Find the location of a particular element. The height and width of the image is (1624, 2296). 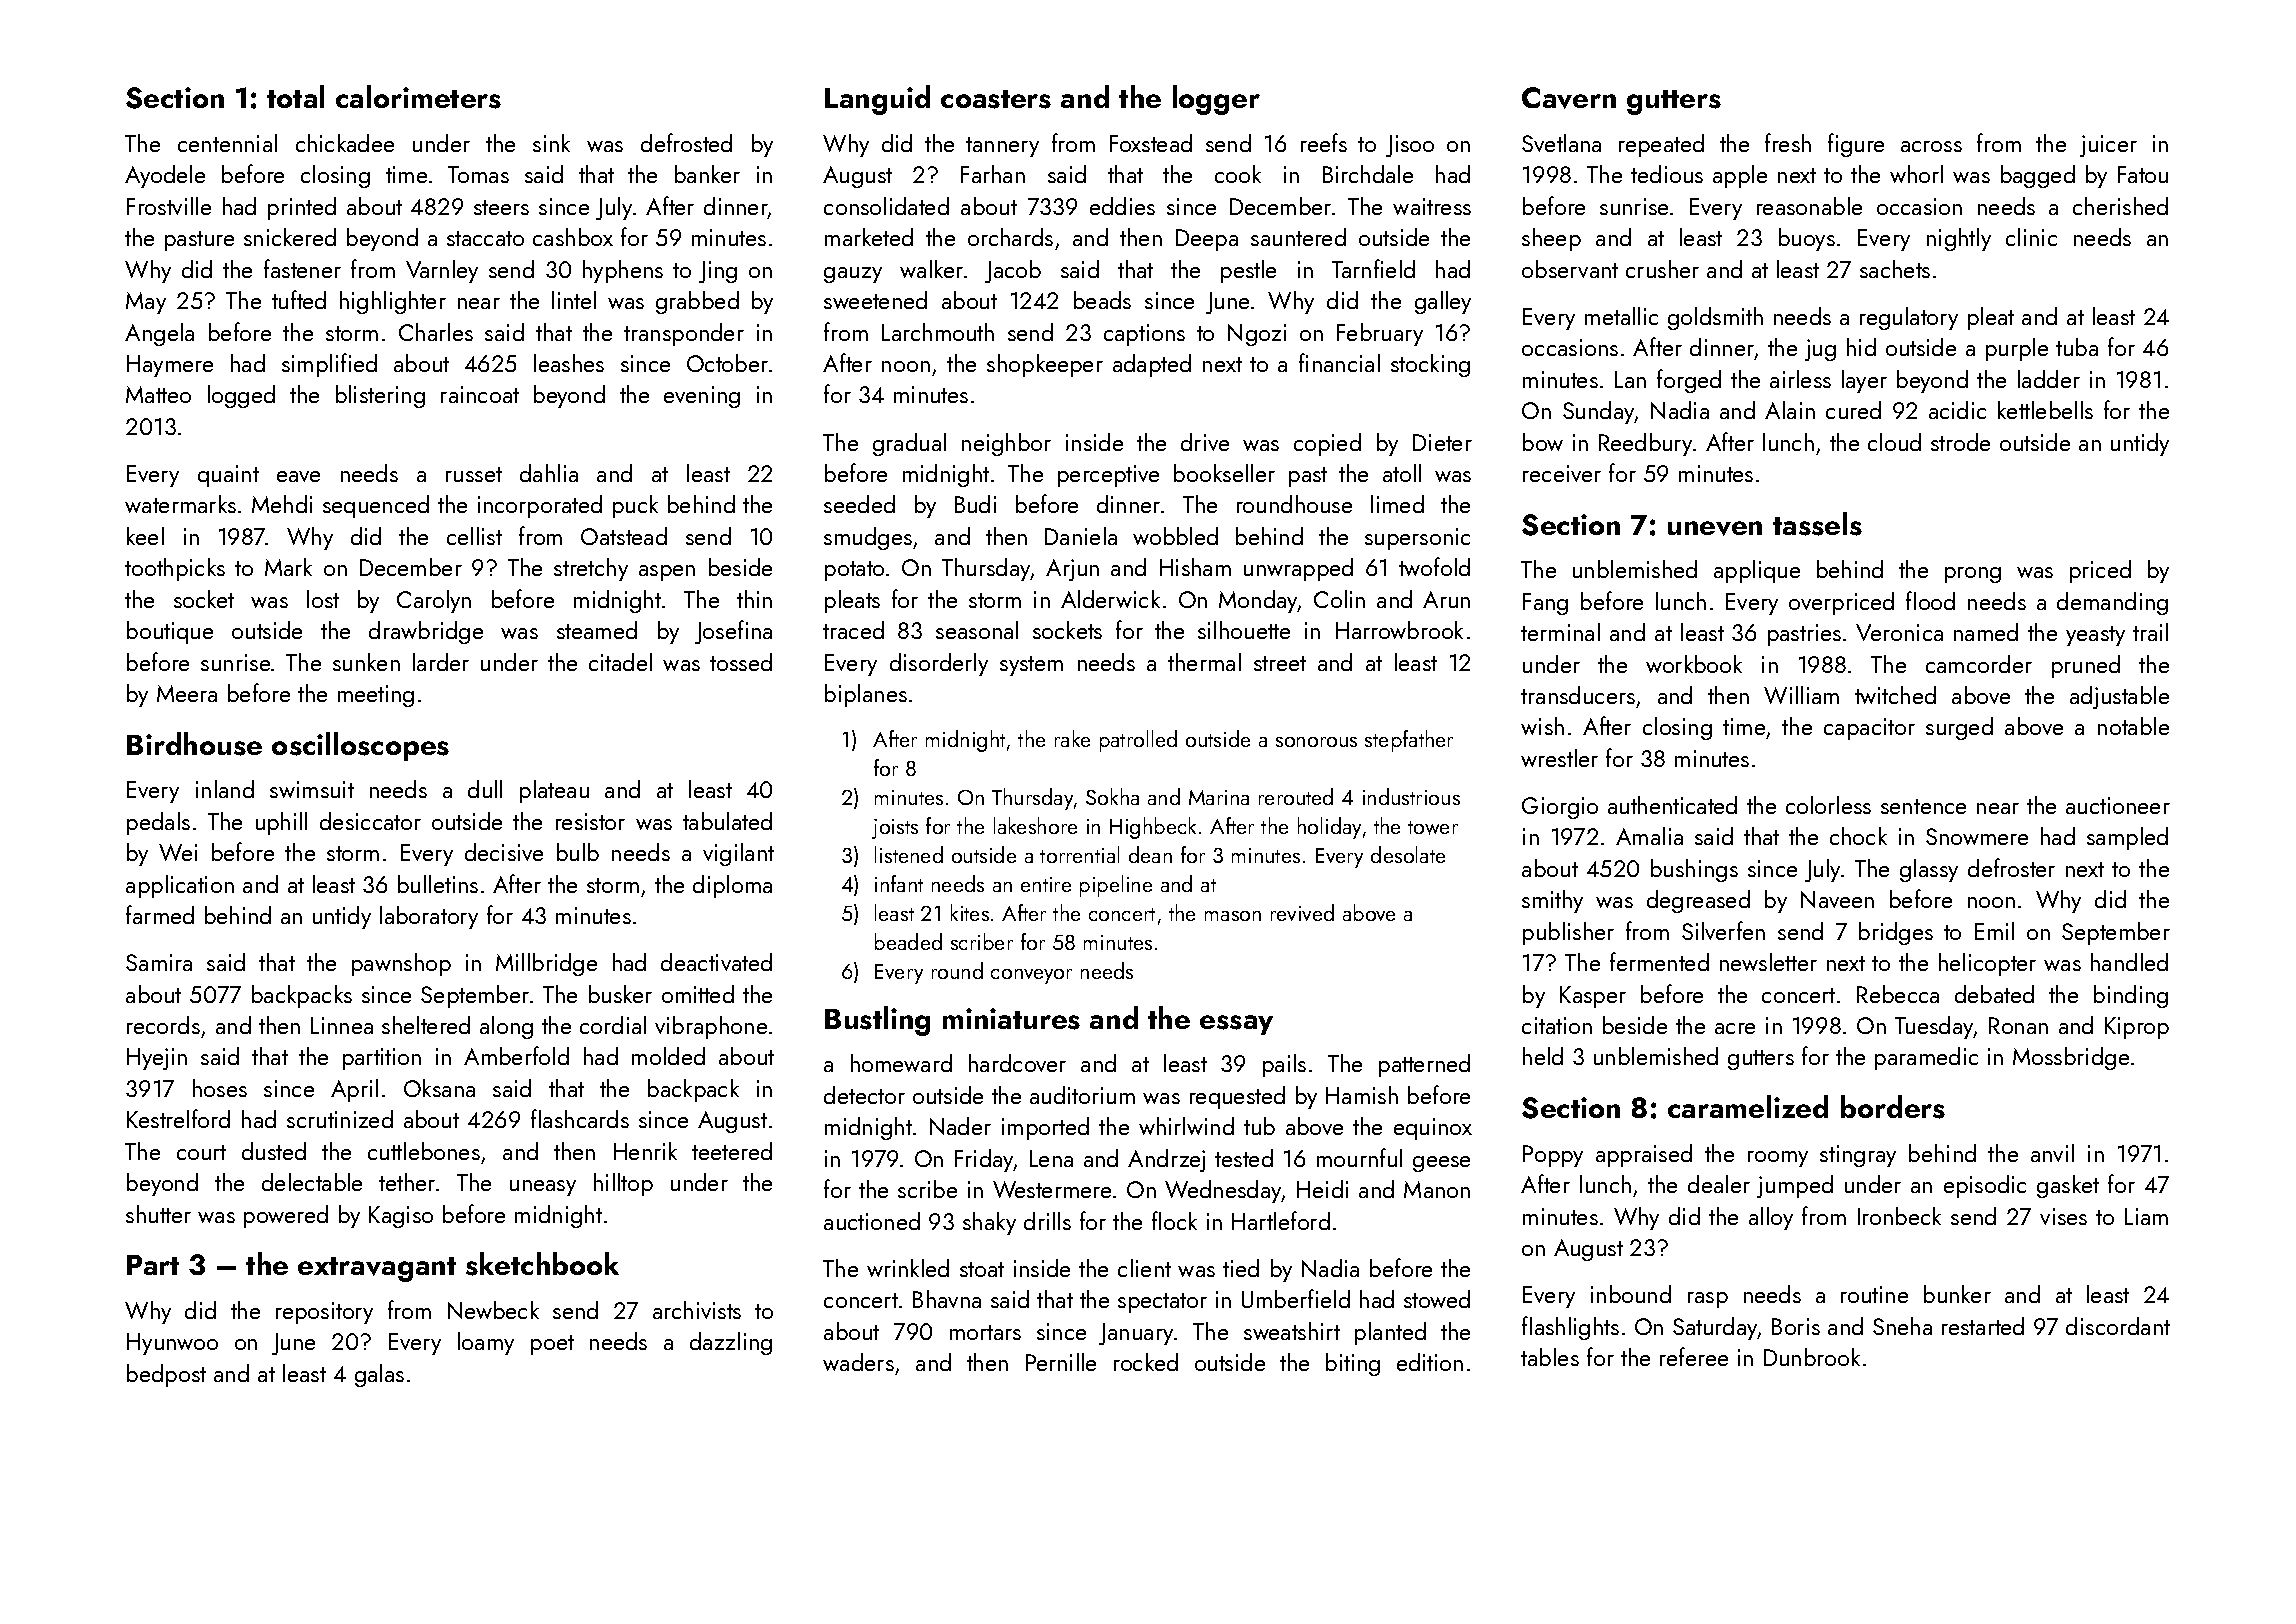

entire is located at coordinates (1046, 884).
